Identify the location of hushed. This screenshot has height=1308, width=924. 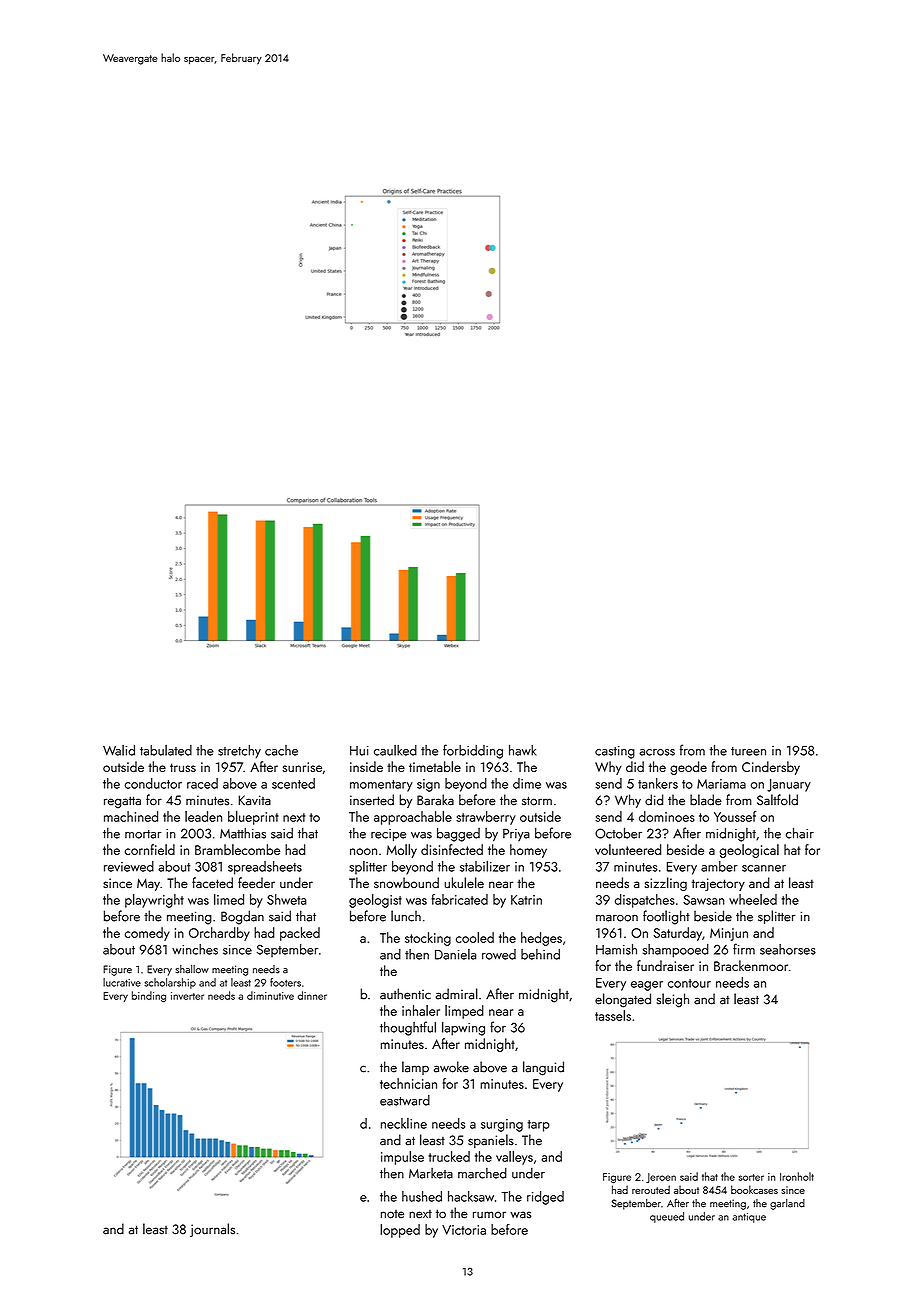
(422, 1196).
